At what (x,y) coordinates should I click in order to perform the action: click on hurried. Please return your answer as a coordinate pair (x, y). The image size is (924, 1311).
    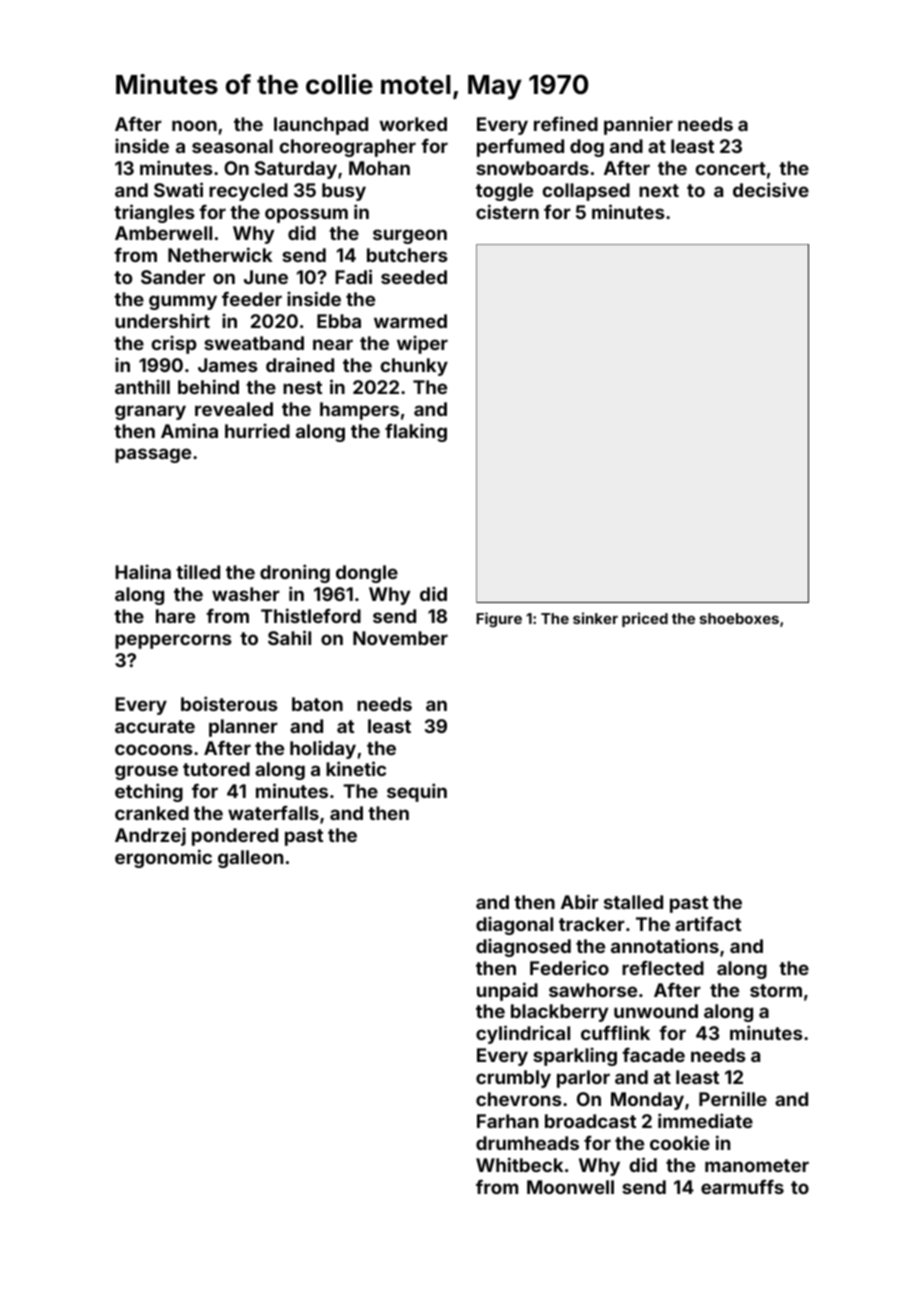
    Looking at the image, I should click on (257, 430).
